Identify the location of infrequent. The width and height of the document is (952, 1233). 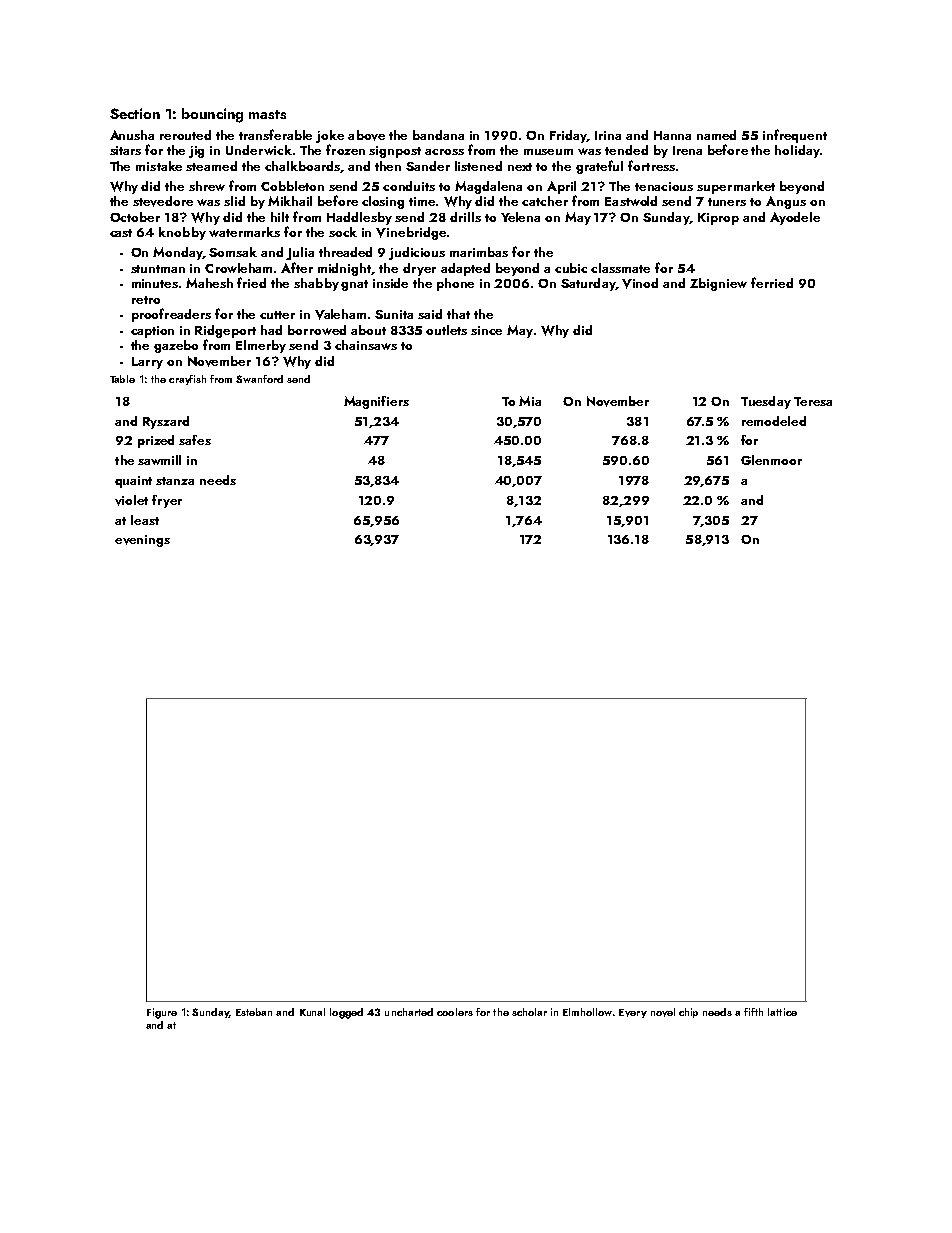
(795, 136).
